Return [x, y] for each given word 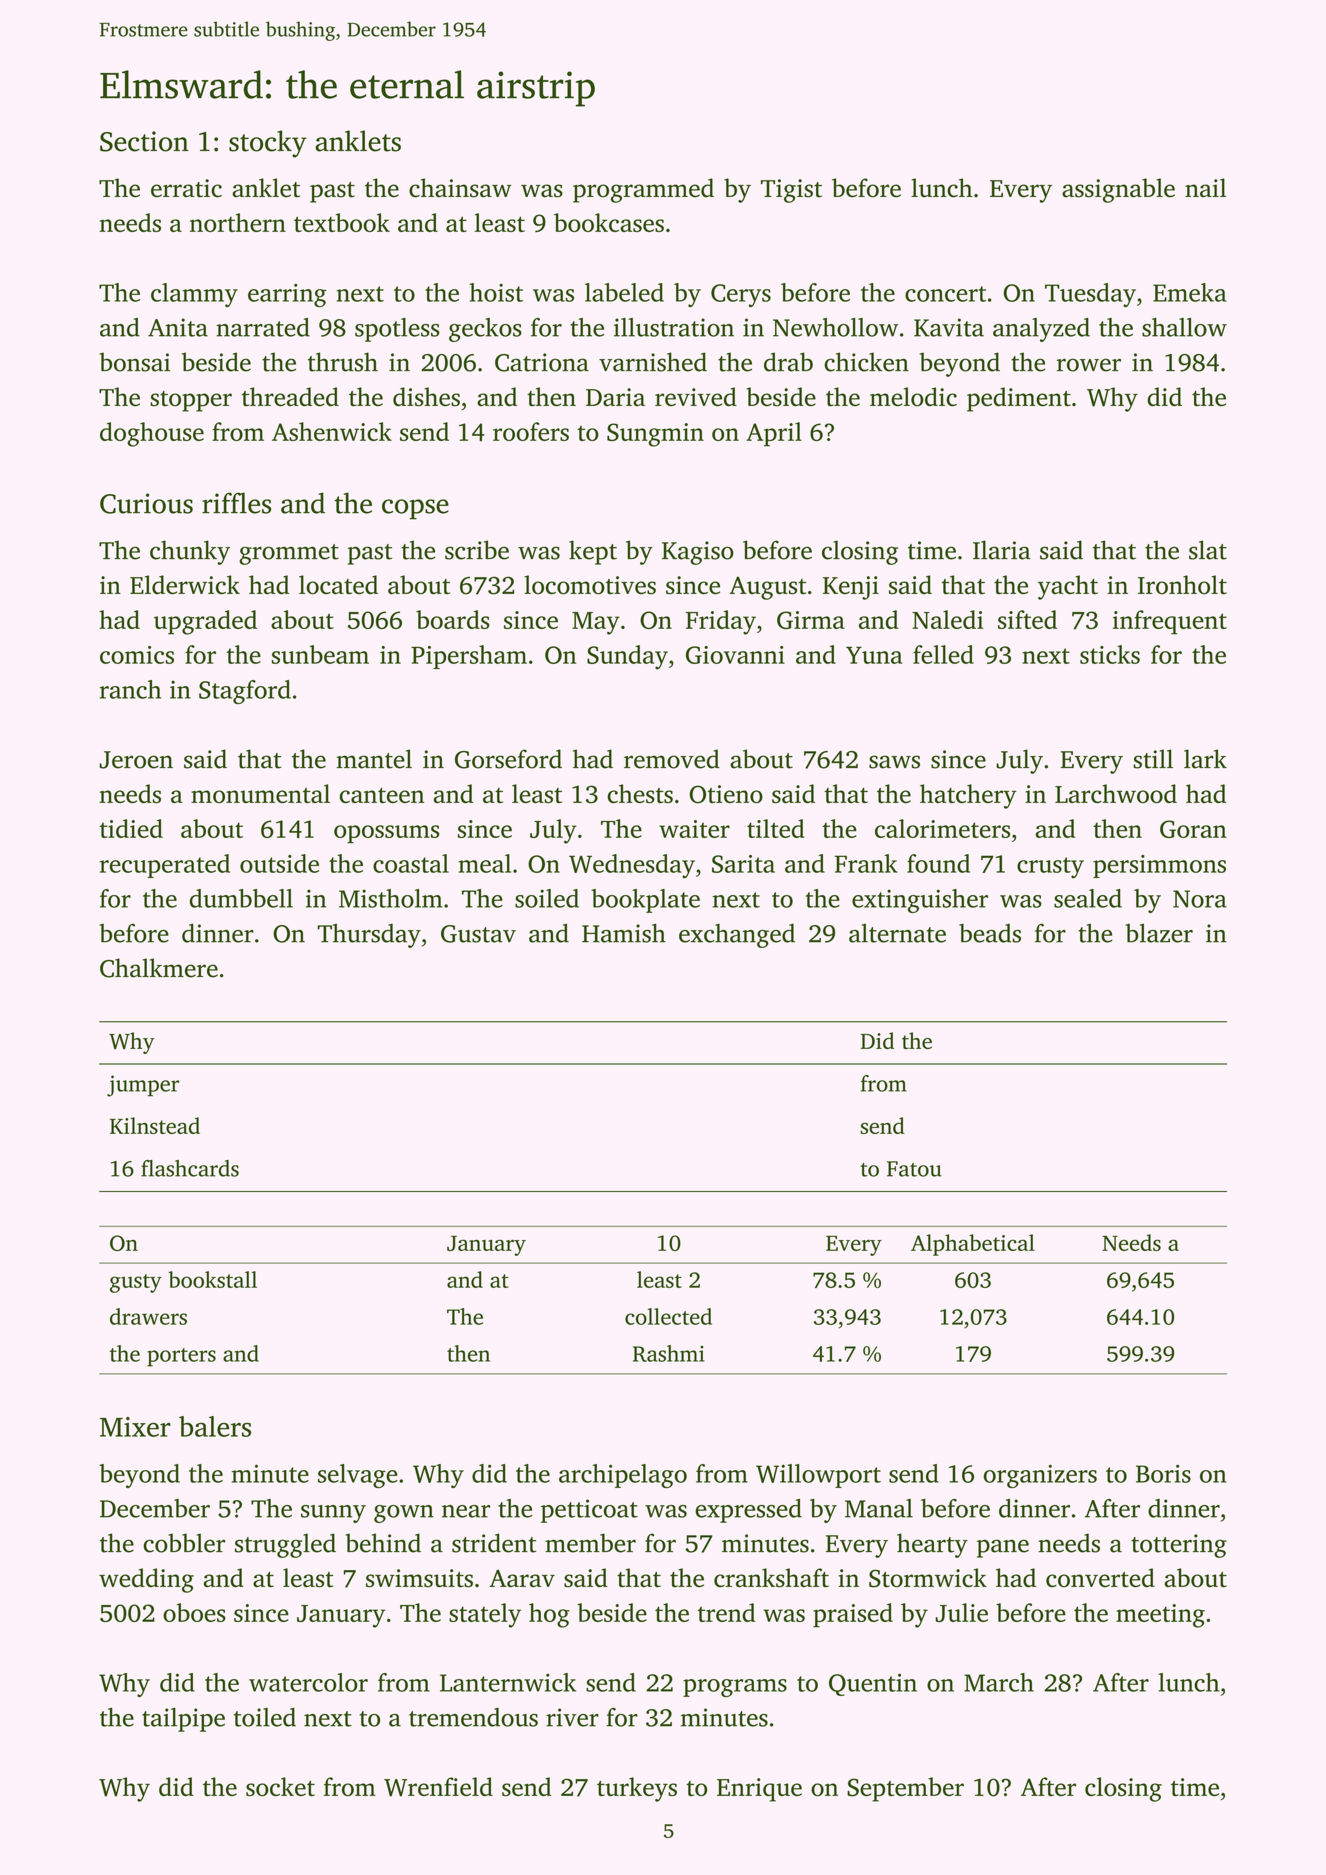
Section [144, 141]
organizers [1040, 1476]
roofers [531, 431]
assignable [1118, 190]
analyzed [1041, 330]
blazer [1159, 933]
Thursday [369, 936]
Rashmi [669, 1353]
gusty [136, 1283]
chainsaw [460, 188]
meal [485, 863]
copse [415, 509]
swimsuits [419, 1578]
